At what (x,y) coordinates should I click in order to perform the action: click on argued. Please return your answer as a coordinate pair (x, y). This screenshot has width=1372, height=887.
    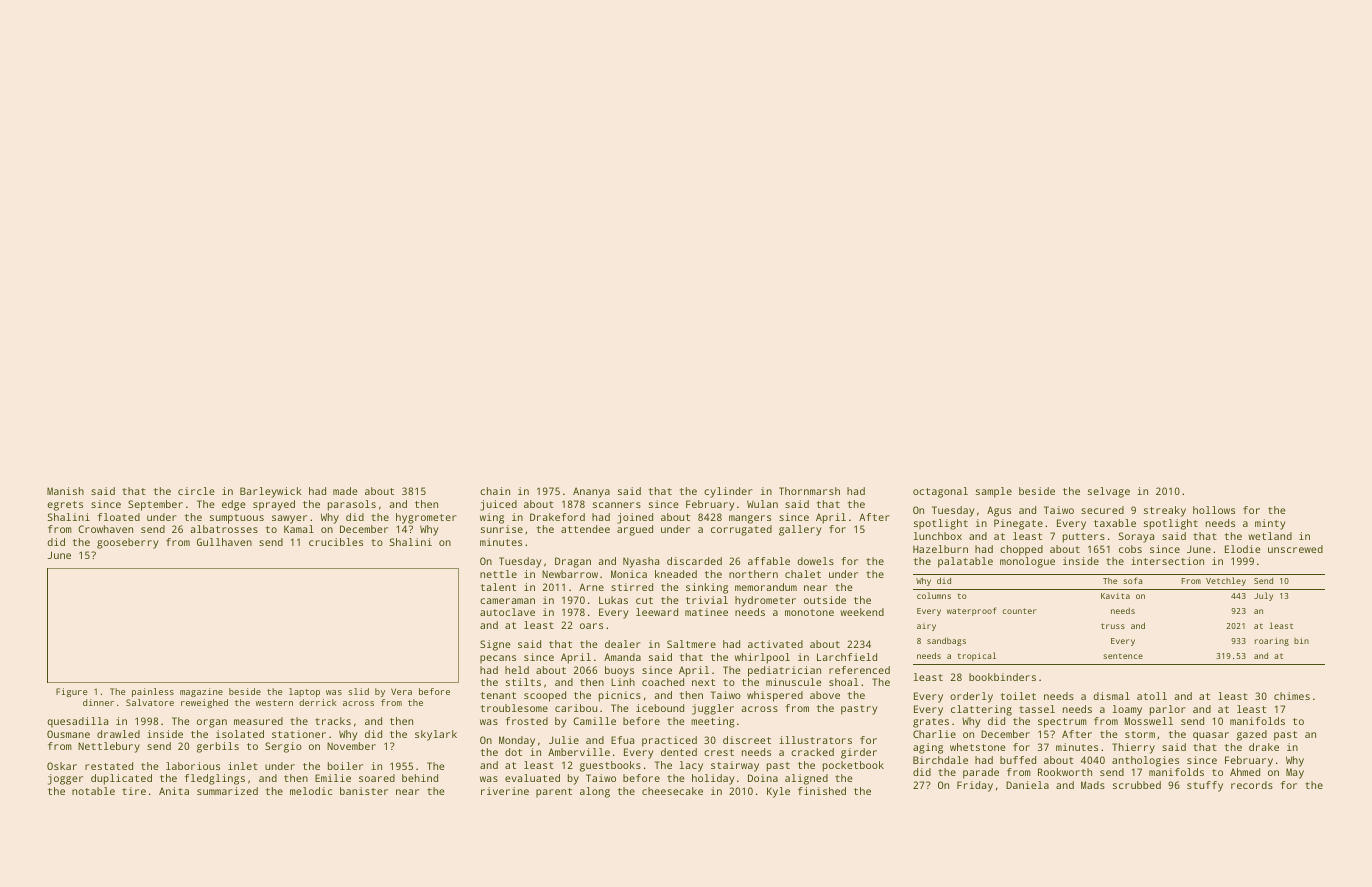
    Looking at the image, I should click on (635, 530).
